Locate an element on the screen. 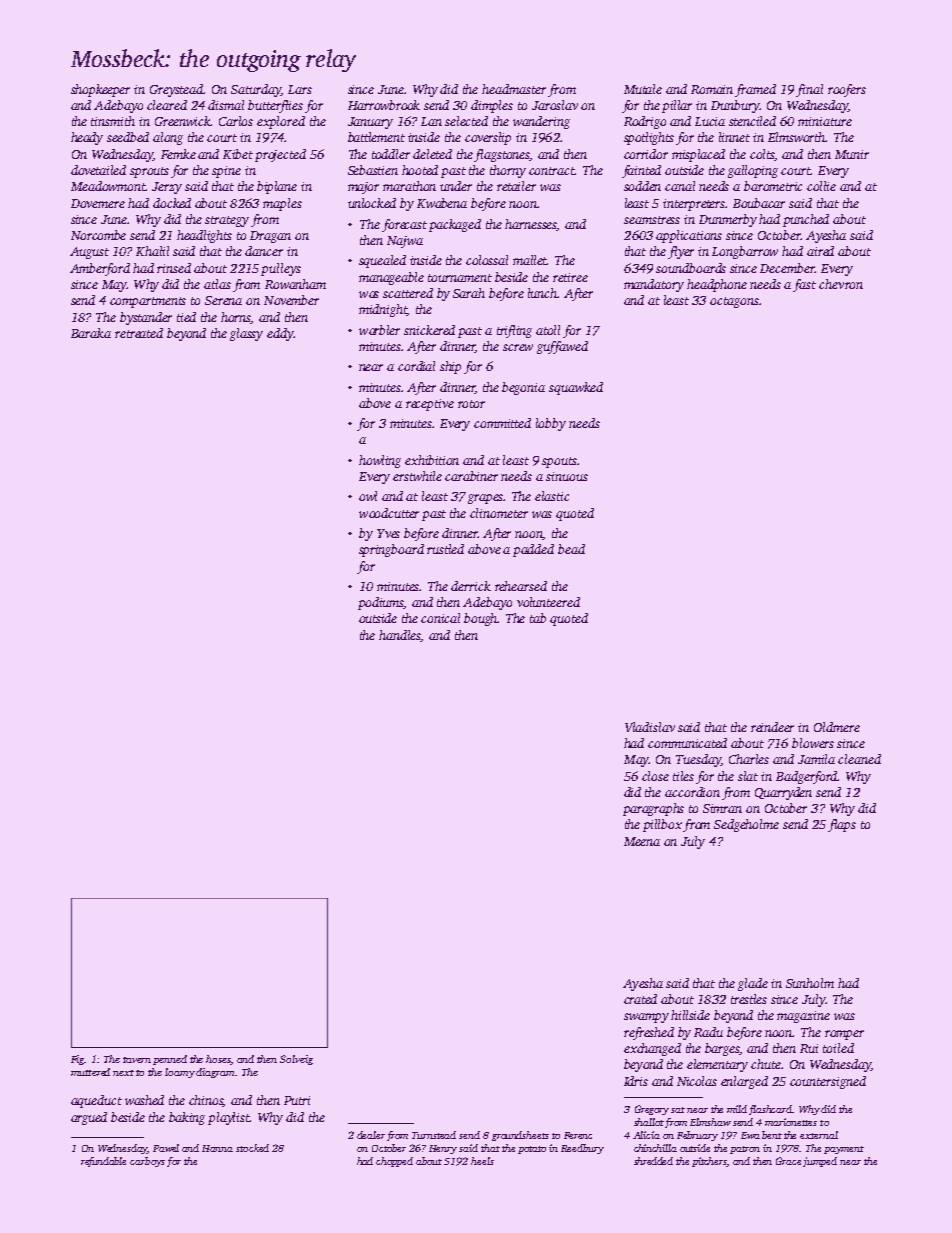  toddler is located at coordinates (391, 154).
